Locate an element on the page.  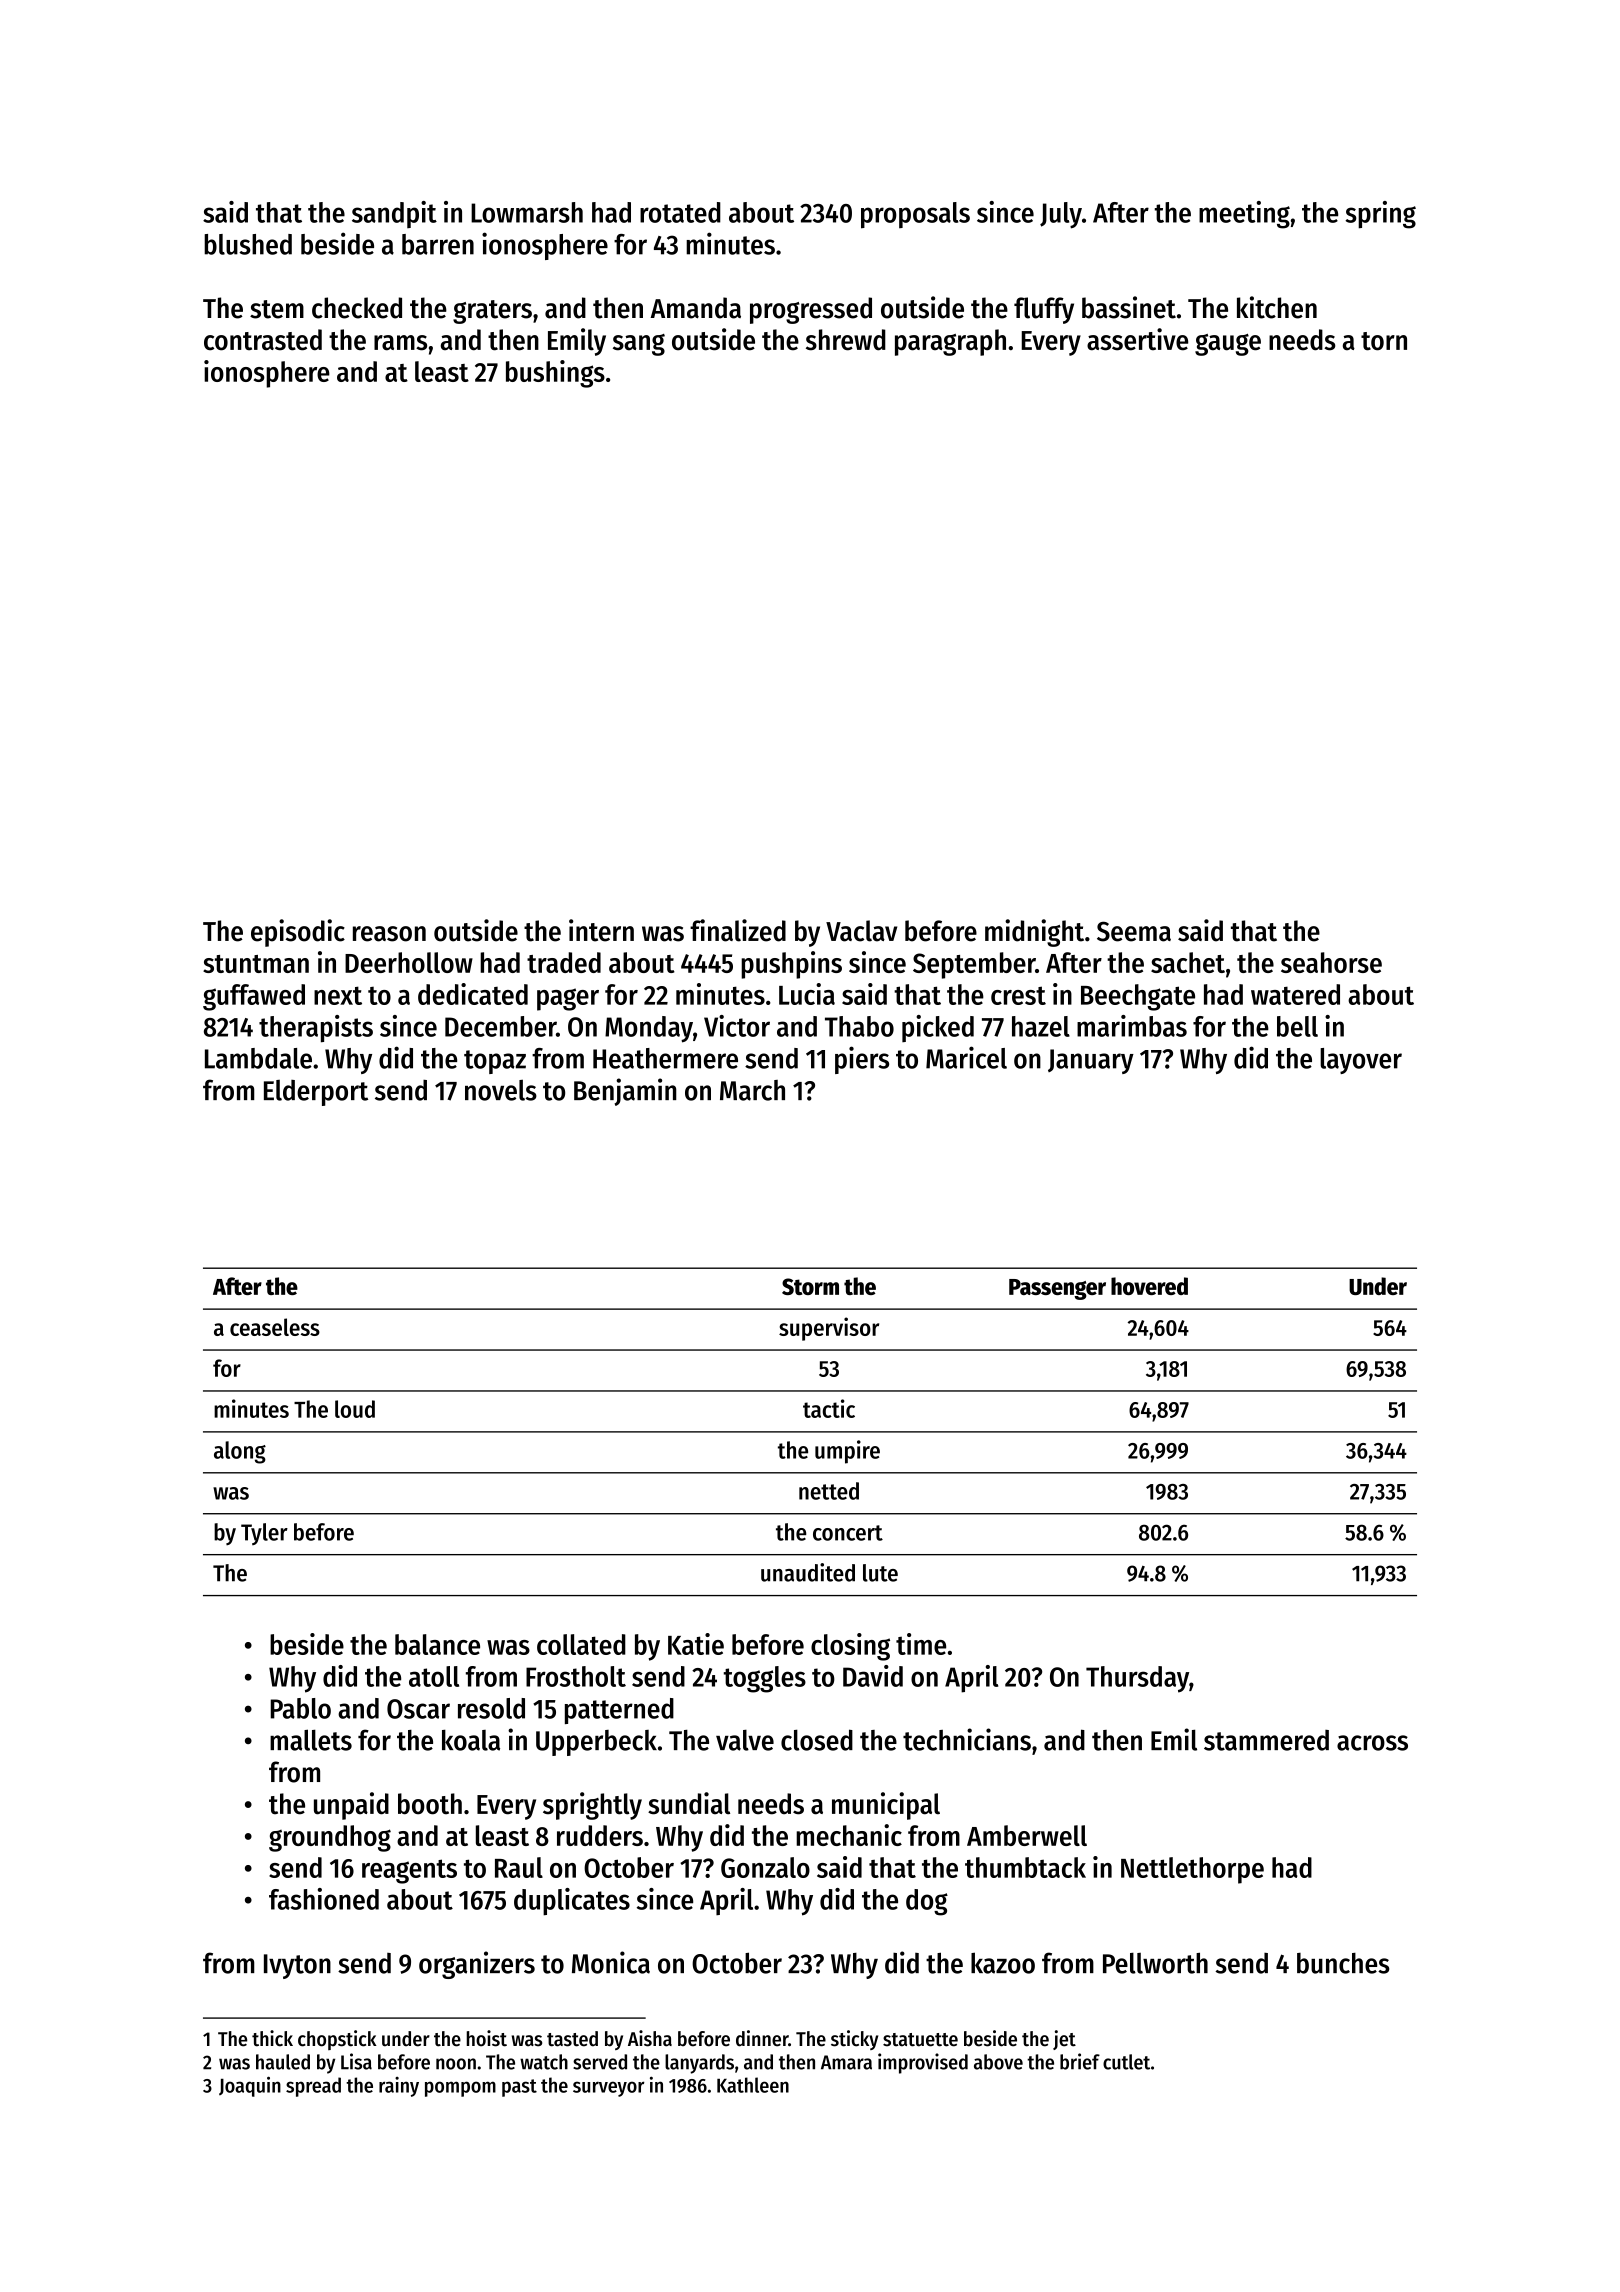
surveyor is located at coordinates (609, 2089).
